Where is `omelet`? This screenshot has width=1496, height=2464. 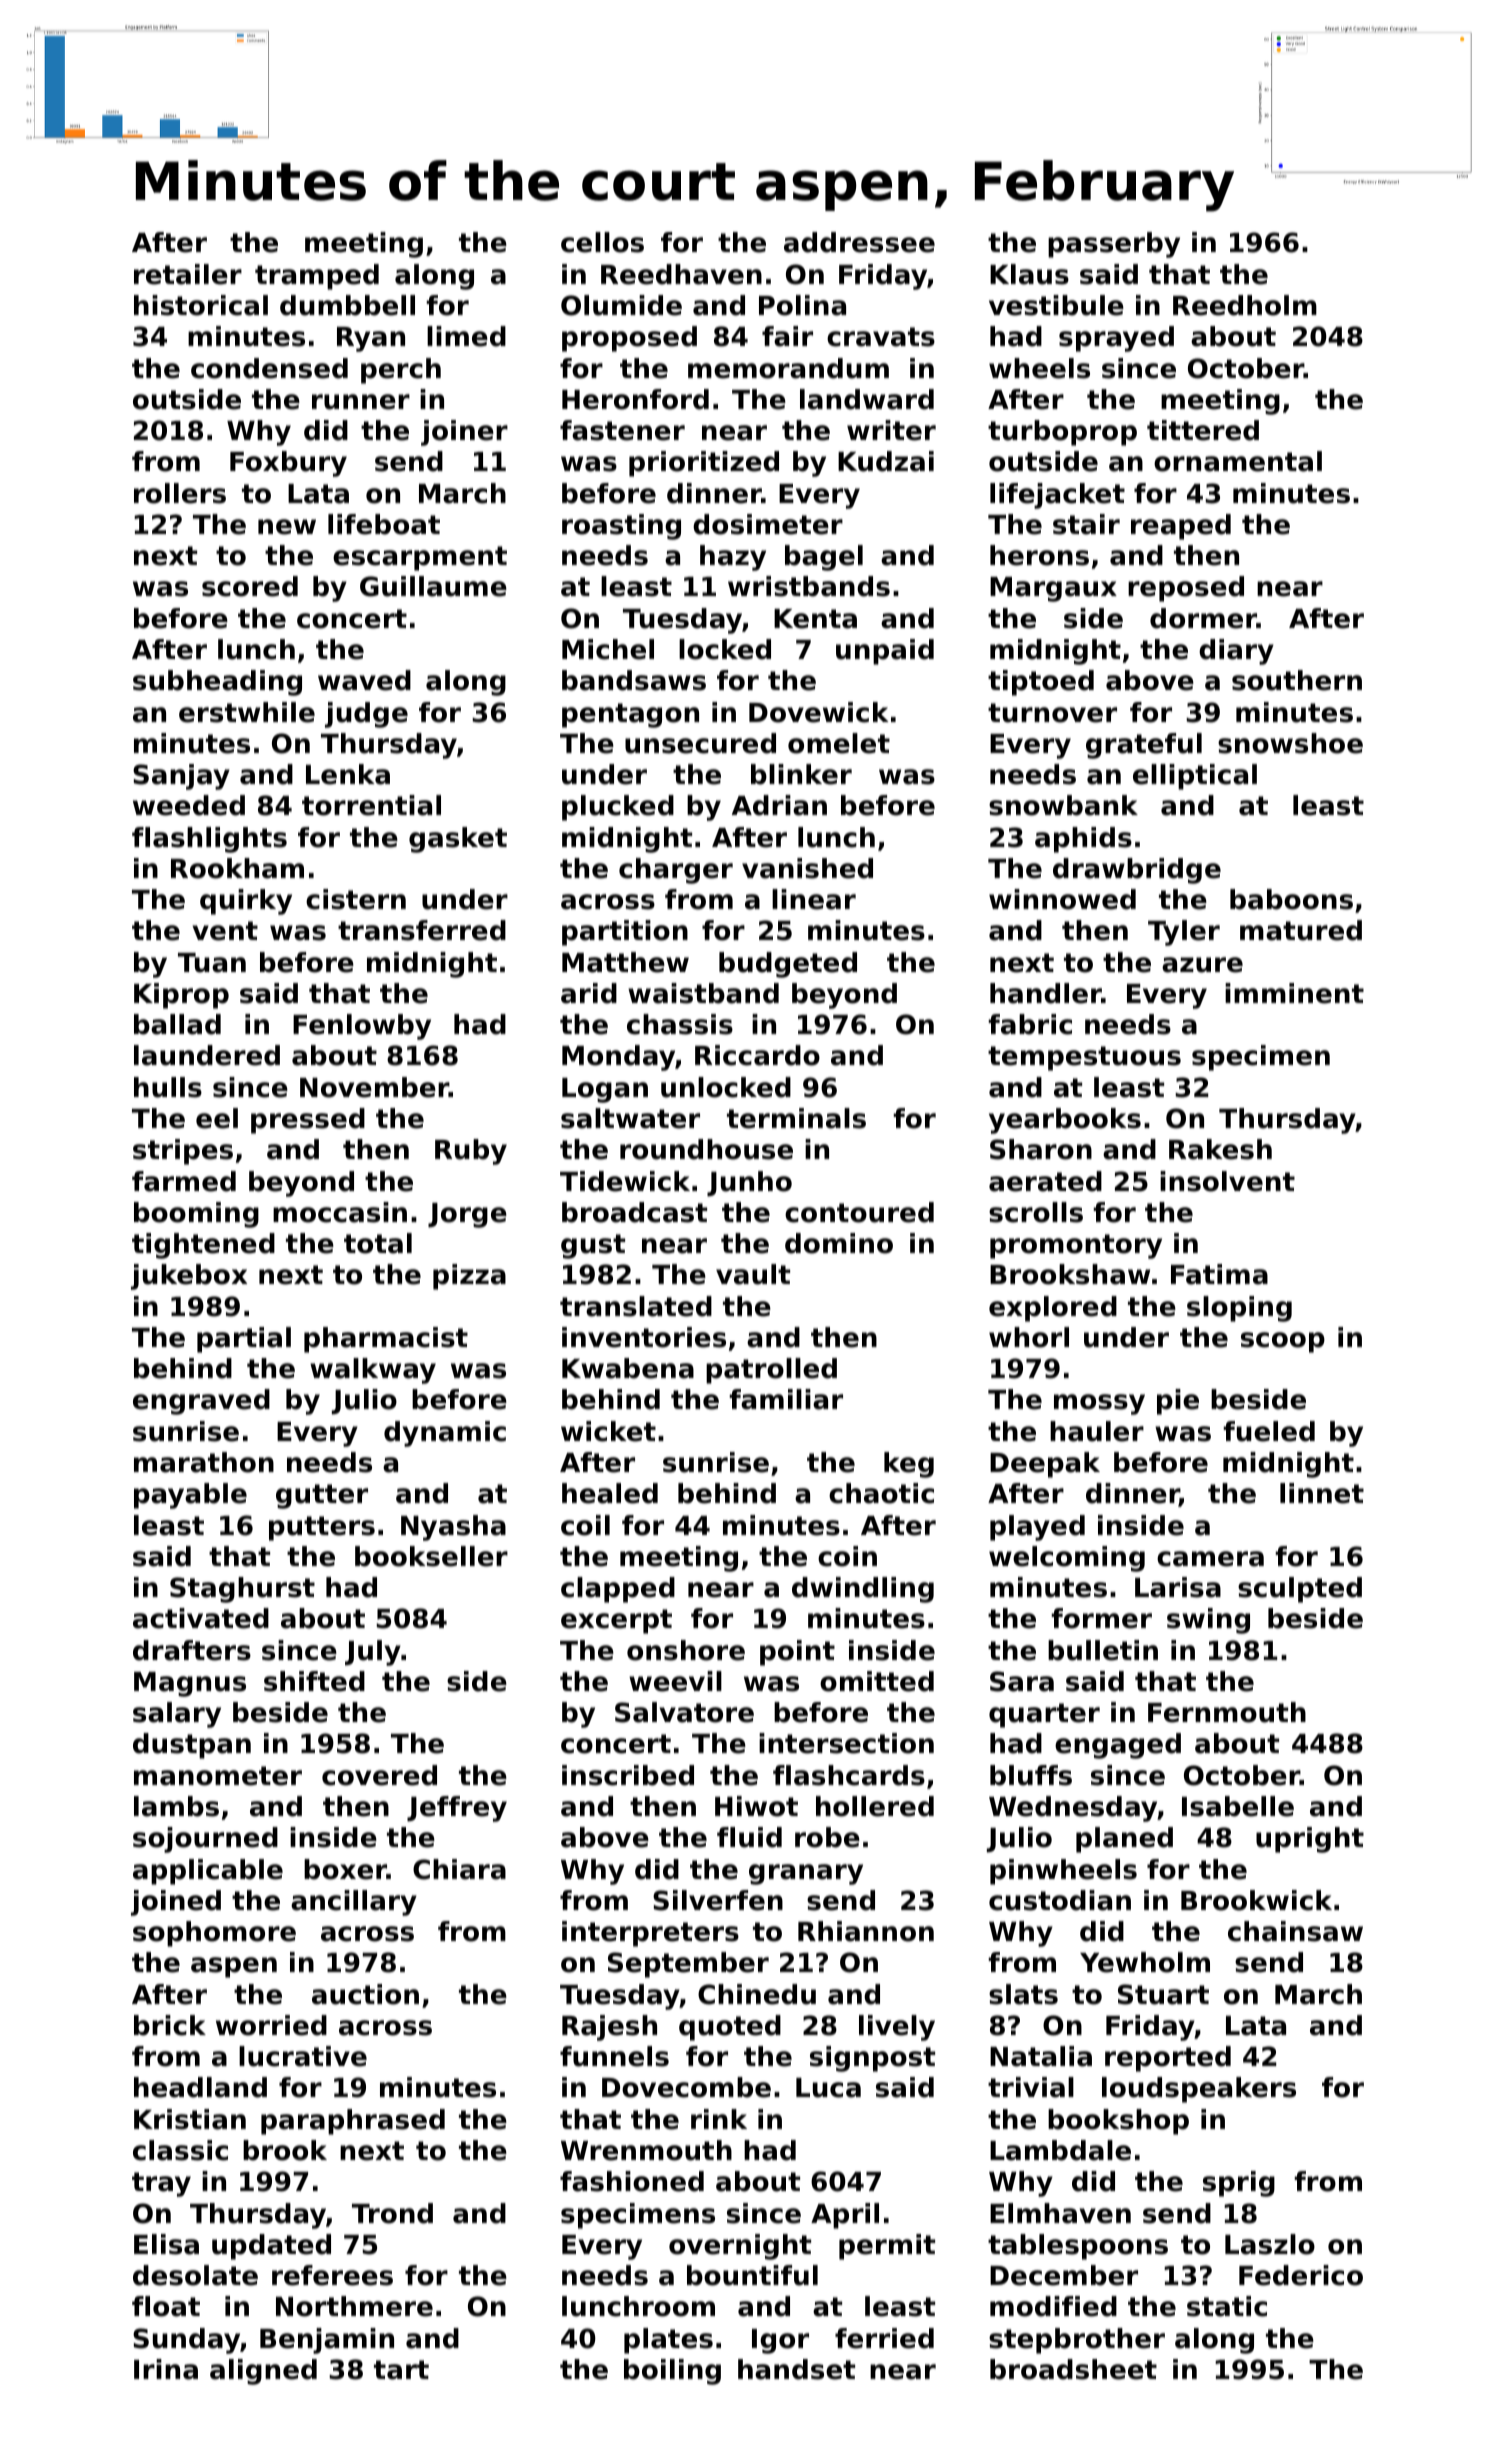 omelet is located at coordinates (839, 743).
